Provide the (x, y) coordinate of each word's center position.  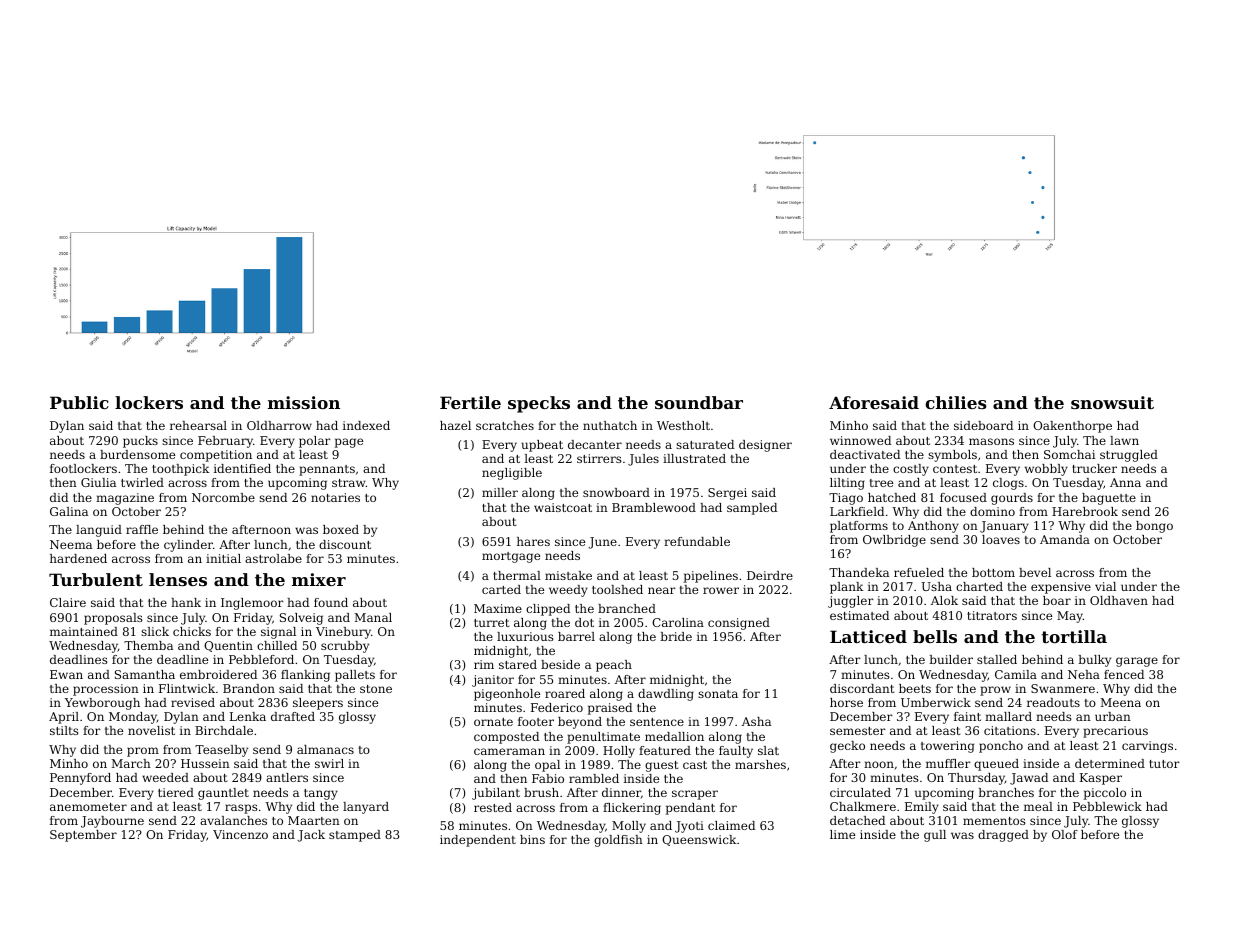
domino (992, 511)
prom (143, 752)
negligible (512, 474)
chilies (956, 402)
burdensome (137, 454)
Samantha (145, 674)
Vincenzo (240, 834)
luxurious (525, 636)
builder (951, 659)
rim (484, 664)
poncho (1001, 747)
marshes (760, 764)
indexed (366, 425)
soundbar (699, 402)
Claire (68, 602)
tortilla (1074, 636)
